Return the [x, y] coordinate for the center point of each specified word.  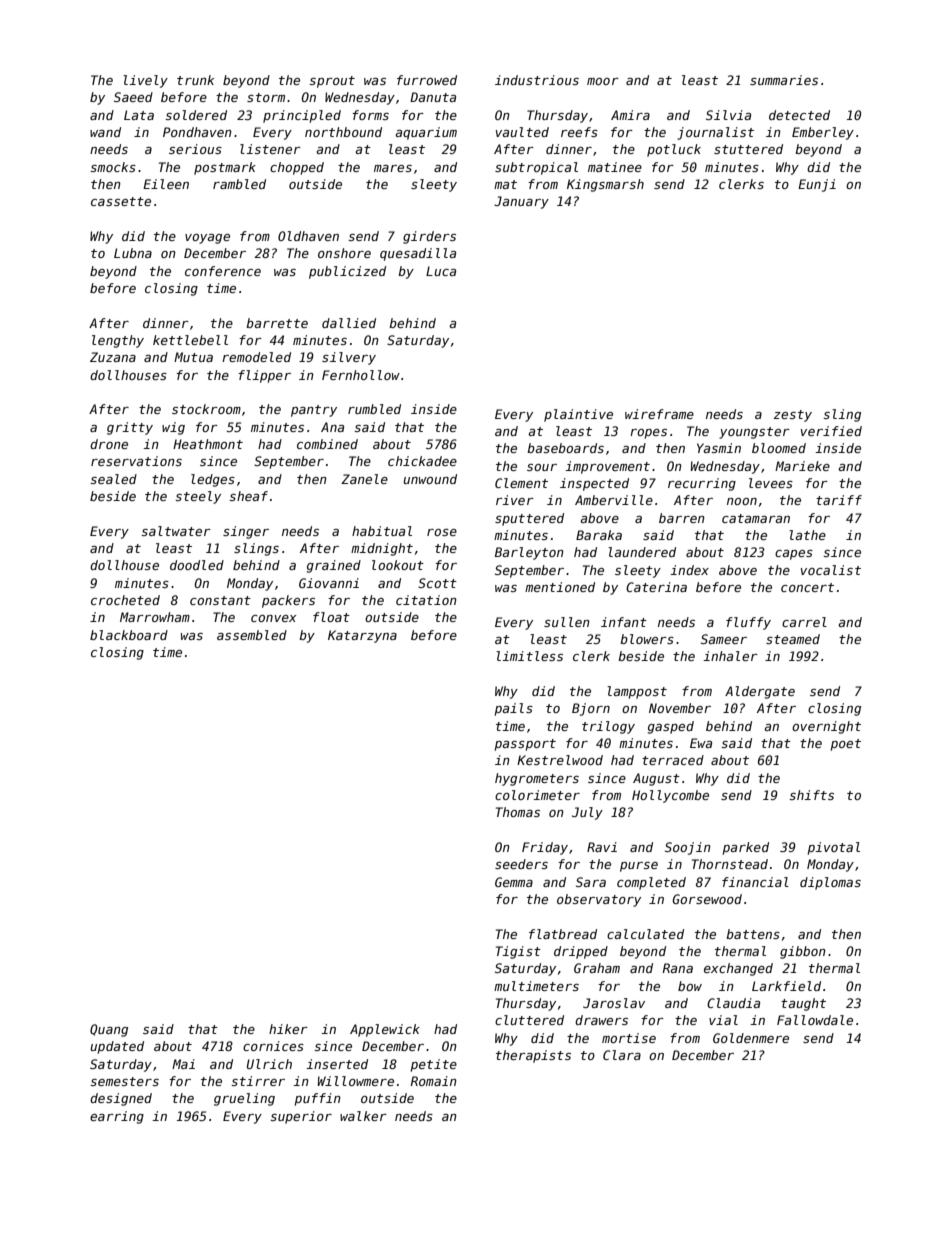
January [521, 202]
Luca [441, 271]
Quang [109, 1030]
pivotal [834, 848]
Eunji [817, 185]
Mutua [193, 357]
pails [514, 709]
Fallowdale [815, 1020]
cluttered [529, 1020]
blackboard [129, 635]
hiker [288, 1029]
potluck [674, 150]
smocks [113, 167]
